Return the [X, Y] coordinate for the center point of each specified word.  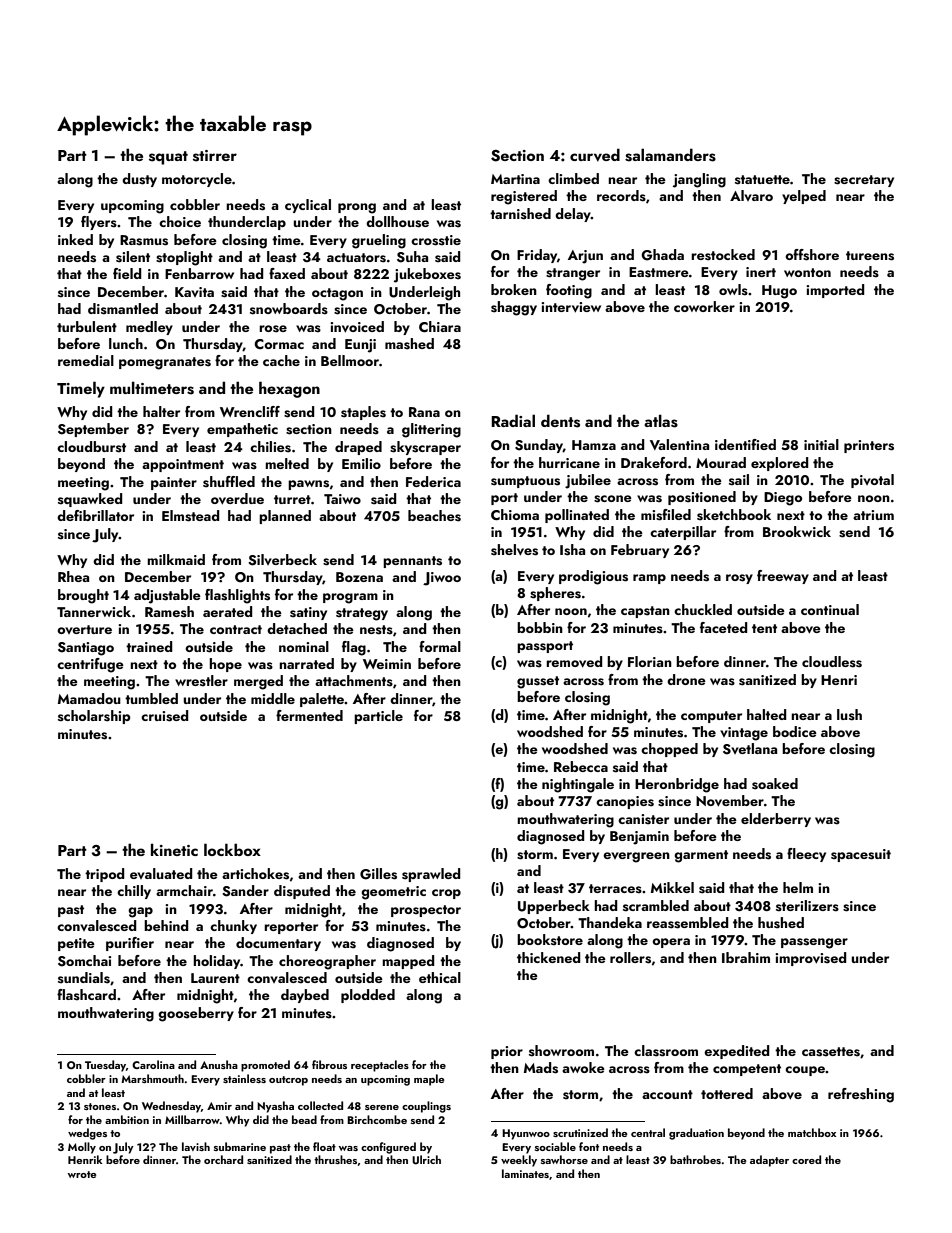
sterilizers [807, 906]
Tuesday [105, 1066]
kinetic [174, 850]
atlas [661, 421]
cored [806, 1159]
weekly [519, 1161]
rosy [739, 579]
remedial [86, 360]
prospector [426, 911]
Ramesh [169, 612]
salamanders [670, 155]
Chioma [515, 514]
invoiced [357, 327]
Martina [515, 179]
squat [168, 158]
